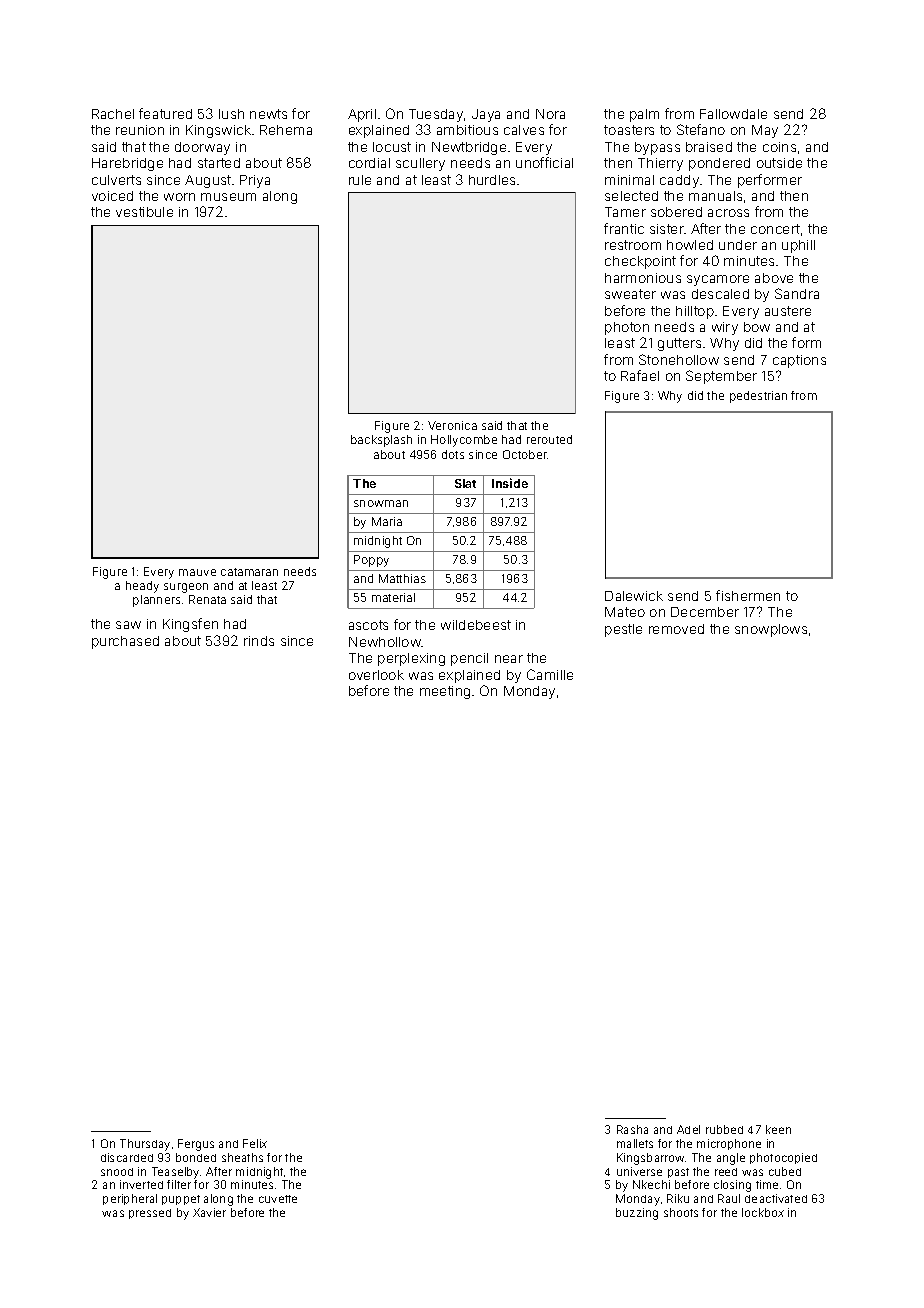 The image size is (924, 1308). Describe the element at coordinates (376, 675) in the screenshot. I see `overlook` at that location.
